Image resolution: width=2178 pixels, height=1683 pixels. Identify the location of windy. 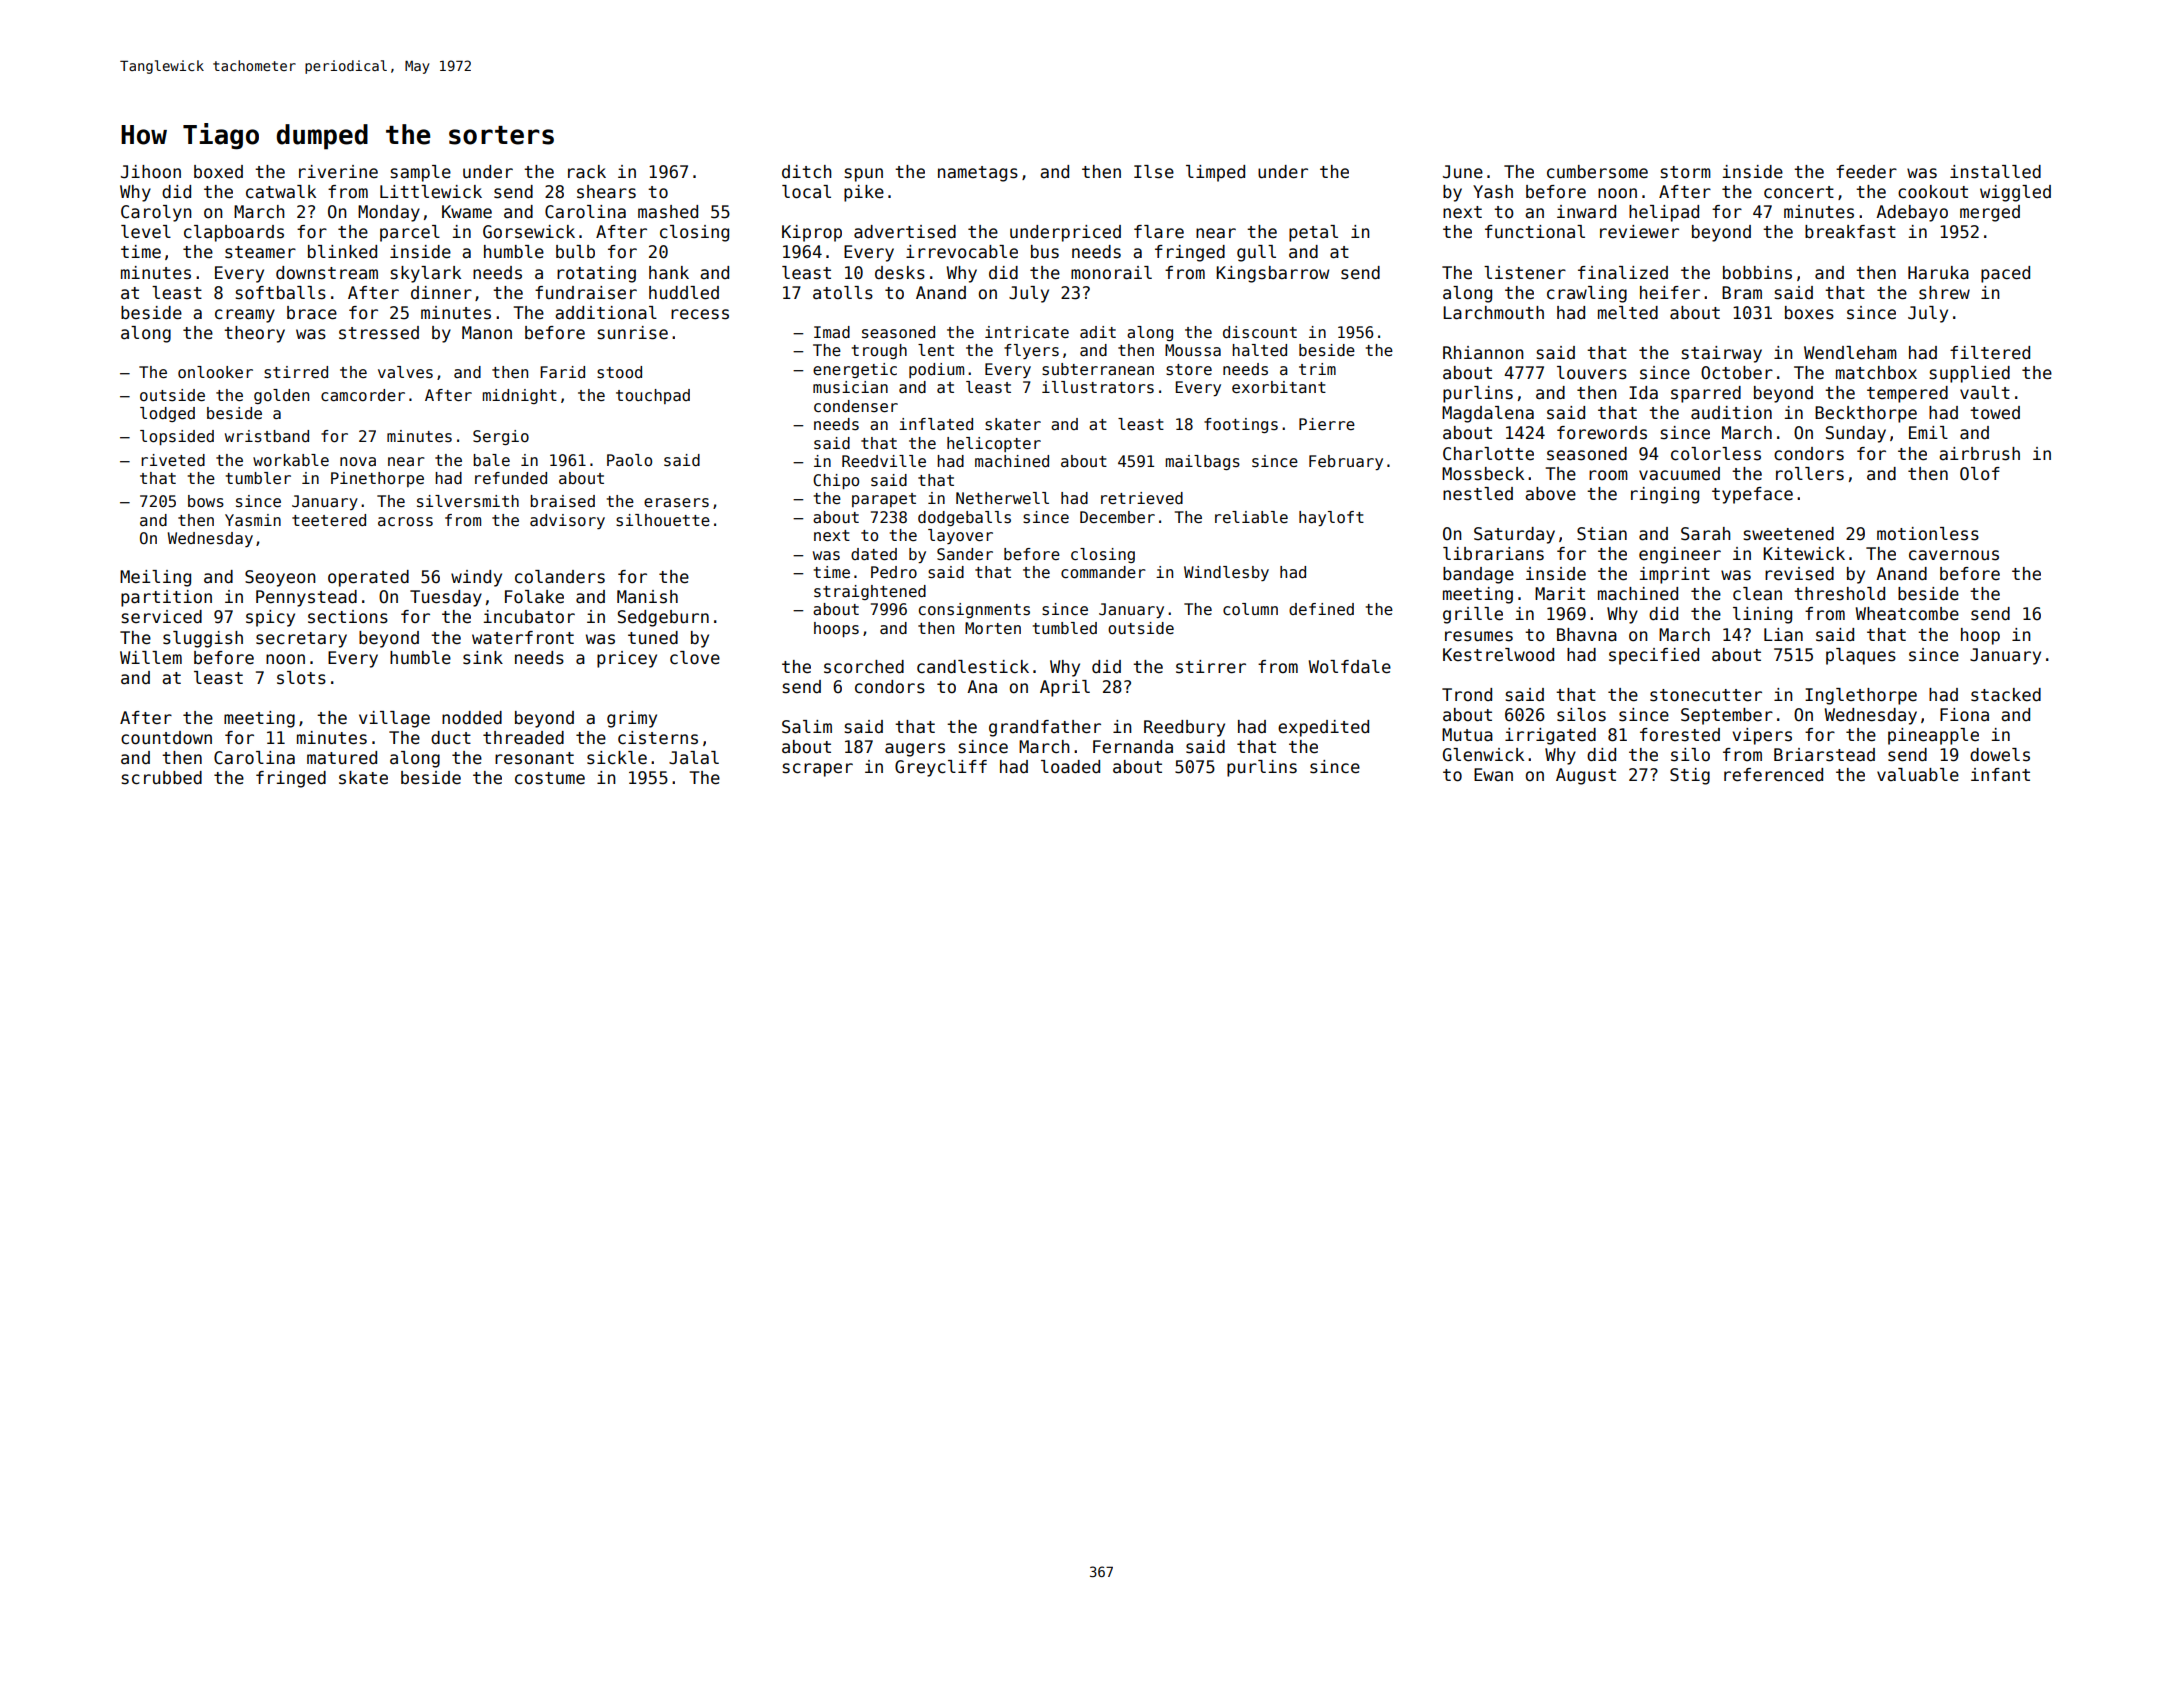
(476, 578).
